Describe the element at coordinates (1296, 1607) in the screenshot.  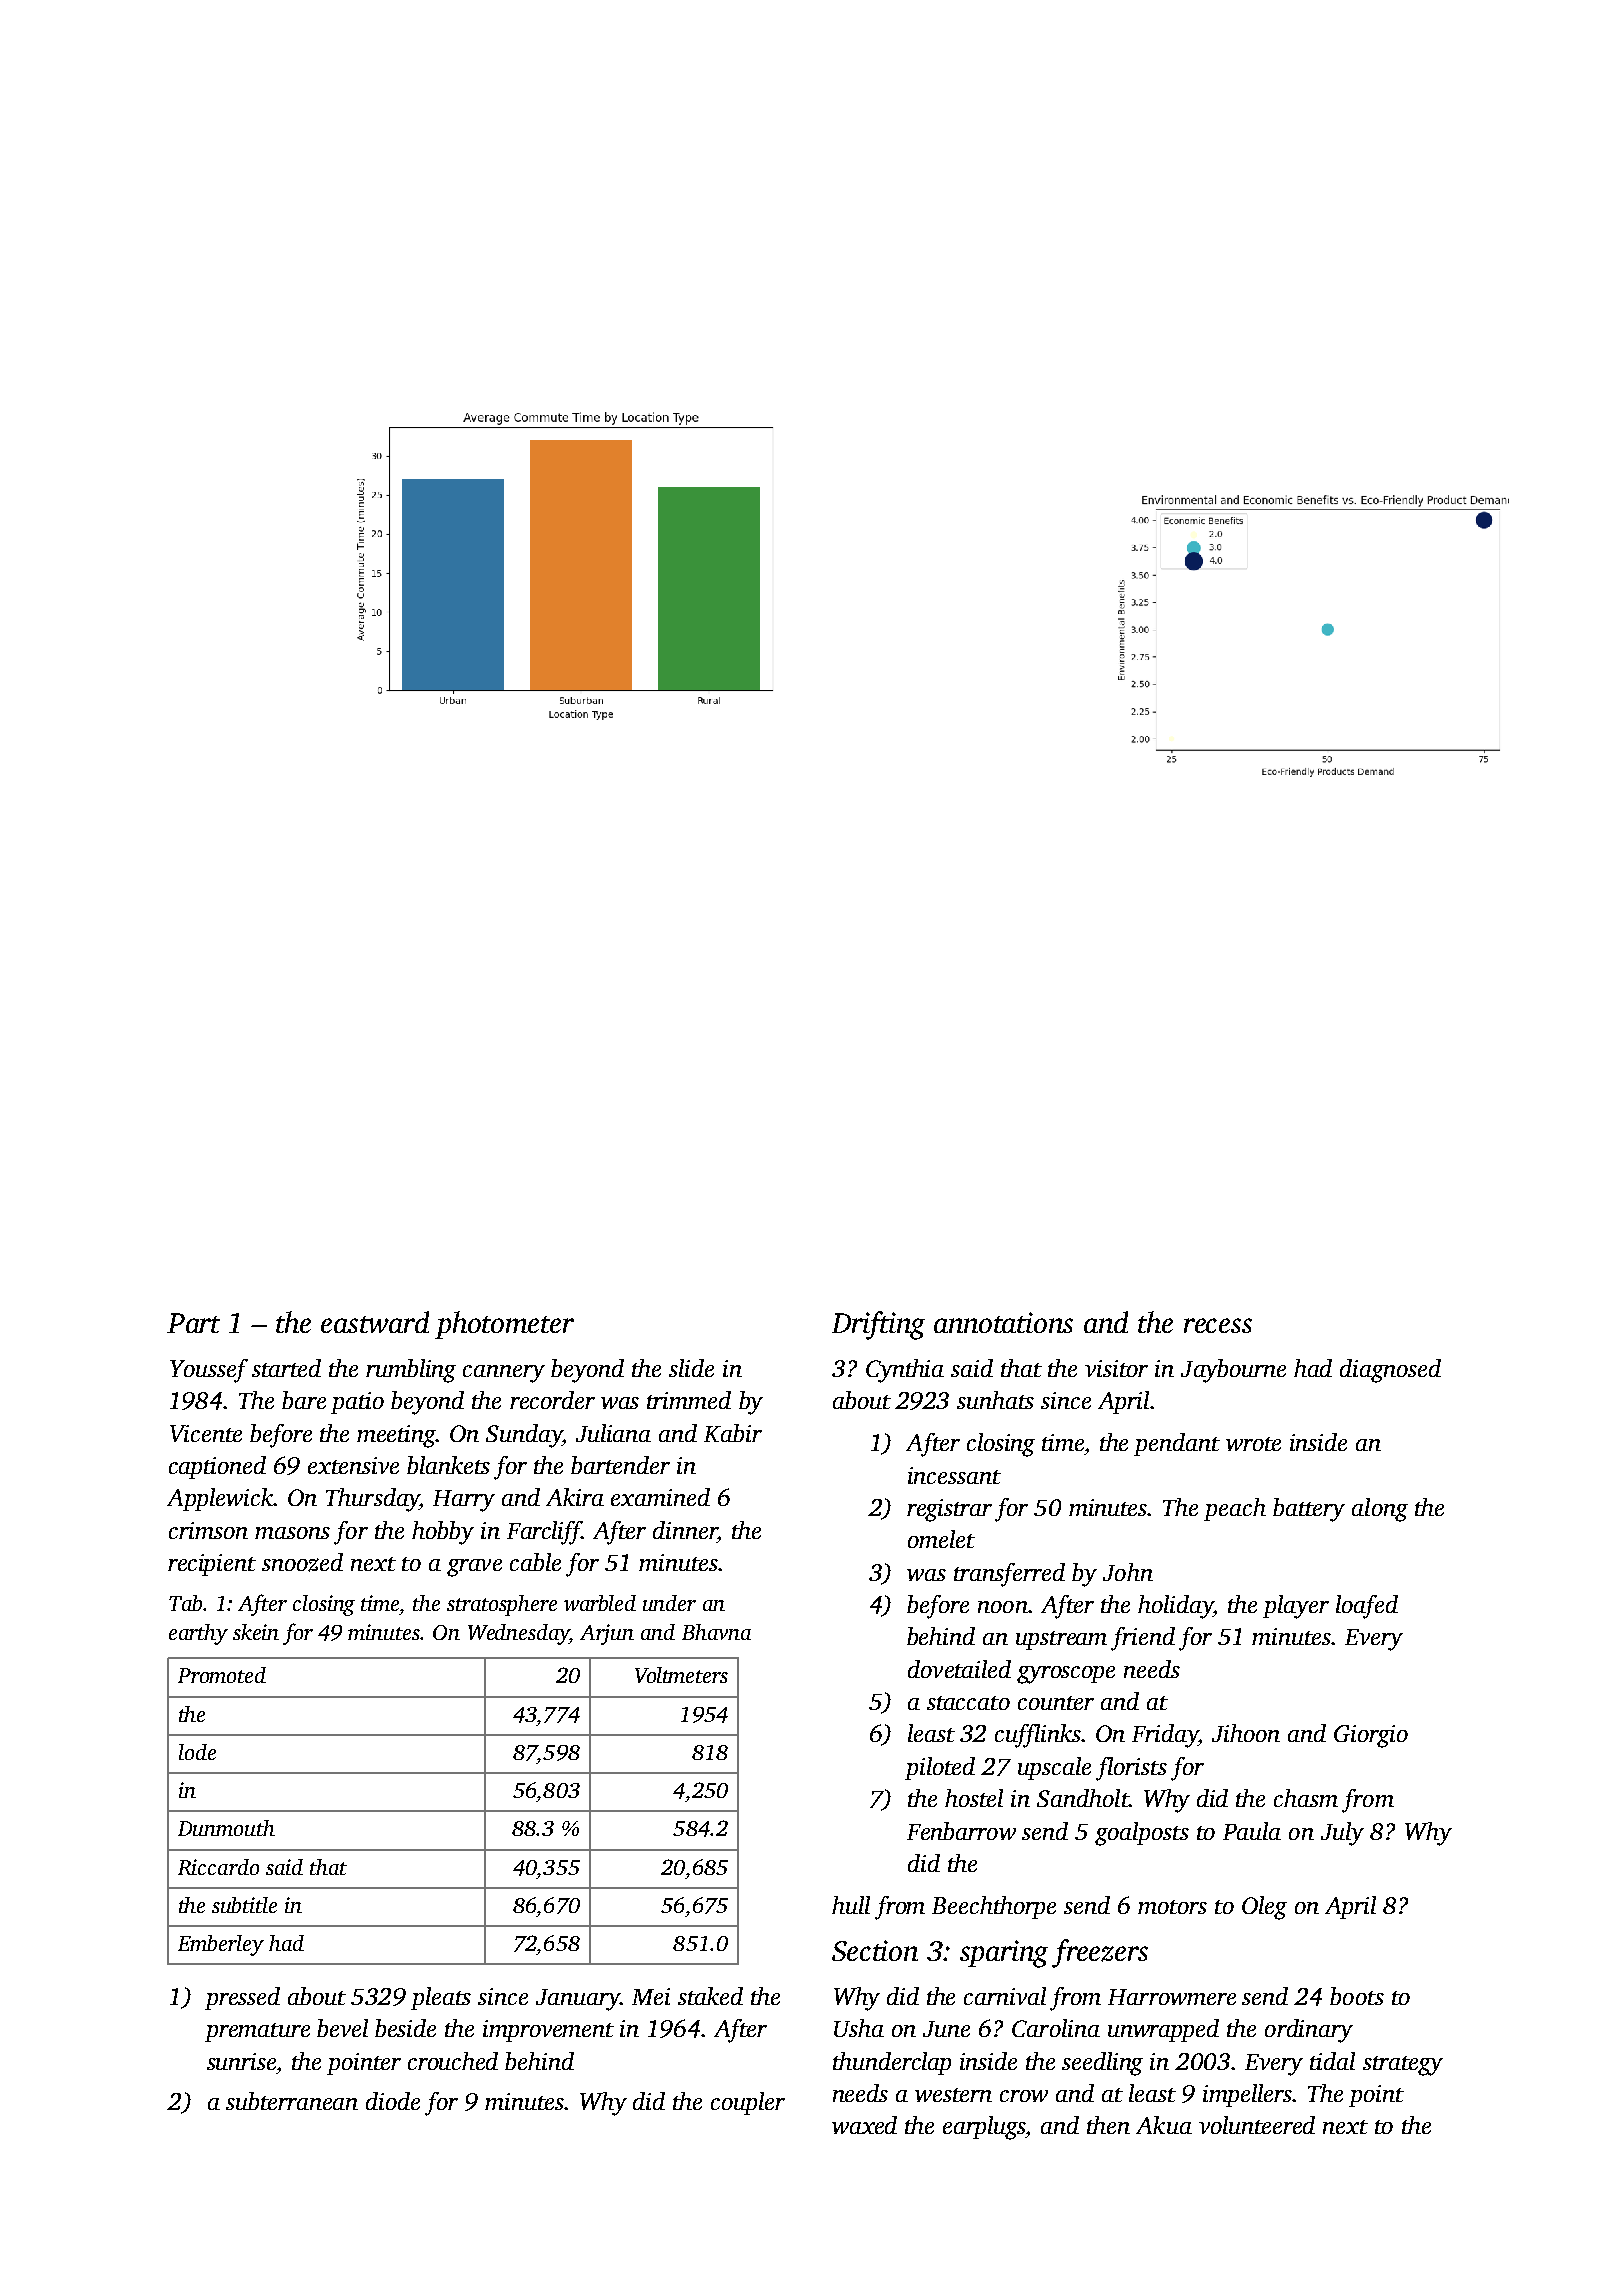
I see `player` at that location.
